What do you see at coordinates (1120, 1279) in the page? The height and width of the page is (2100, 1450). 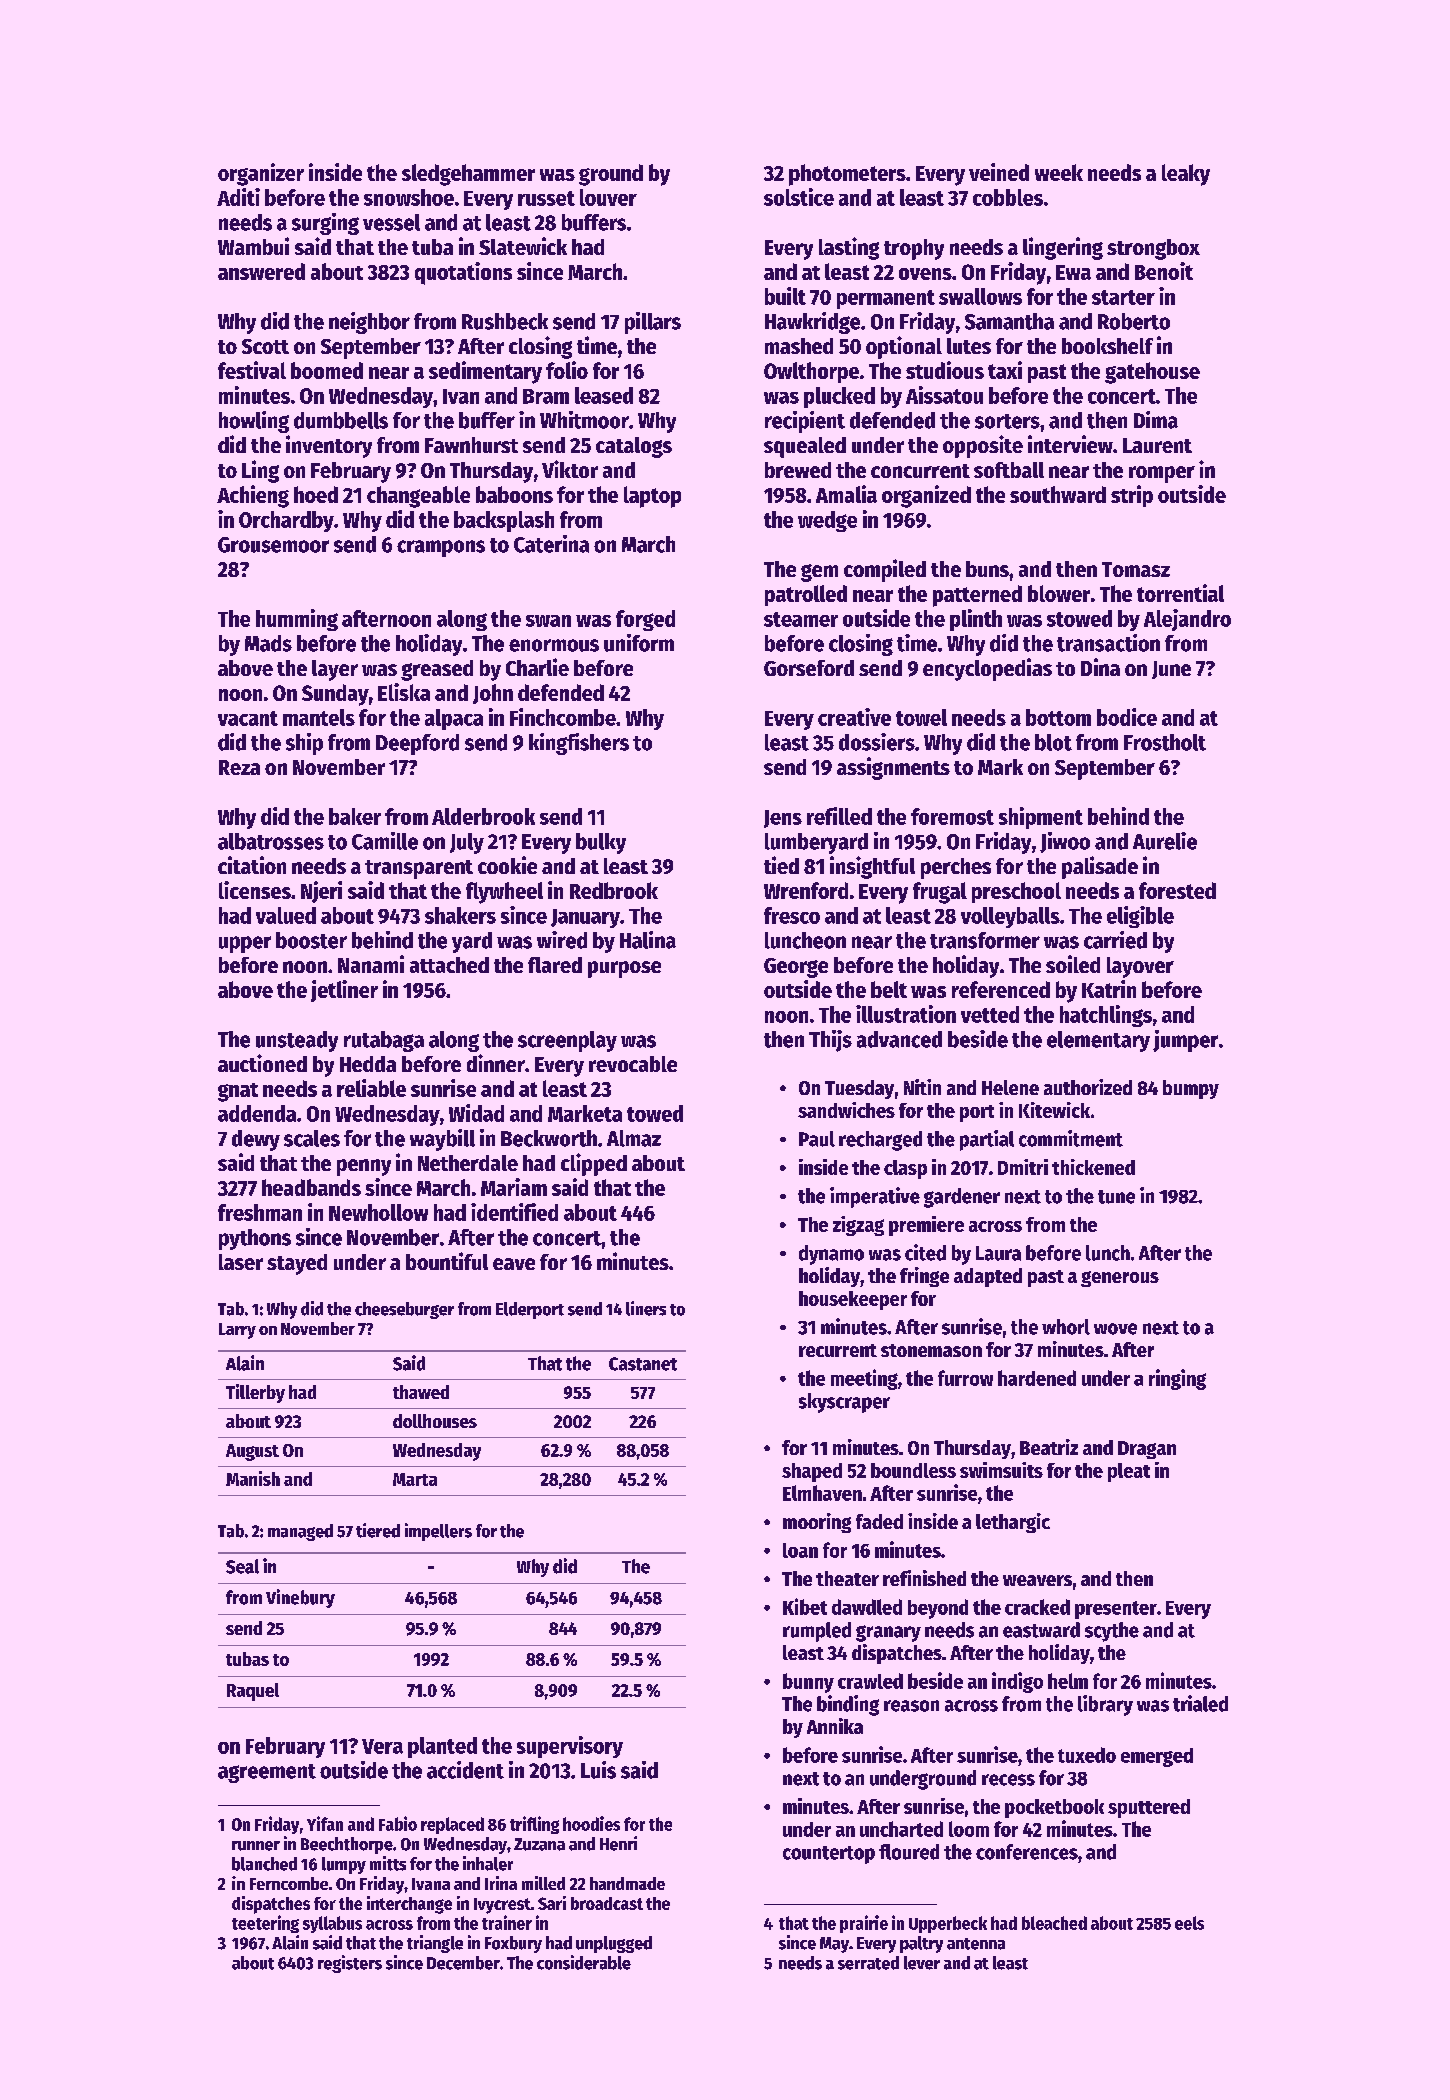 I see `generous` at bounding box center [1120, 1279].
